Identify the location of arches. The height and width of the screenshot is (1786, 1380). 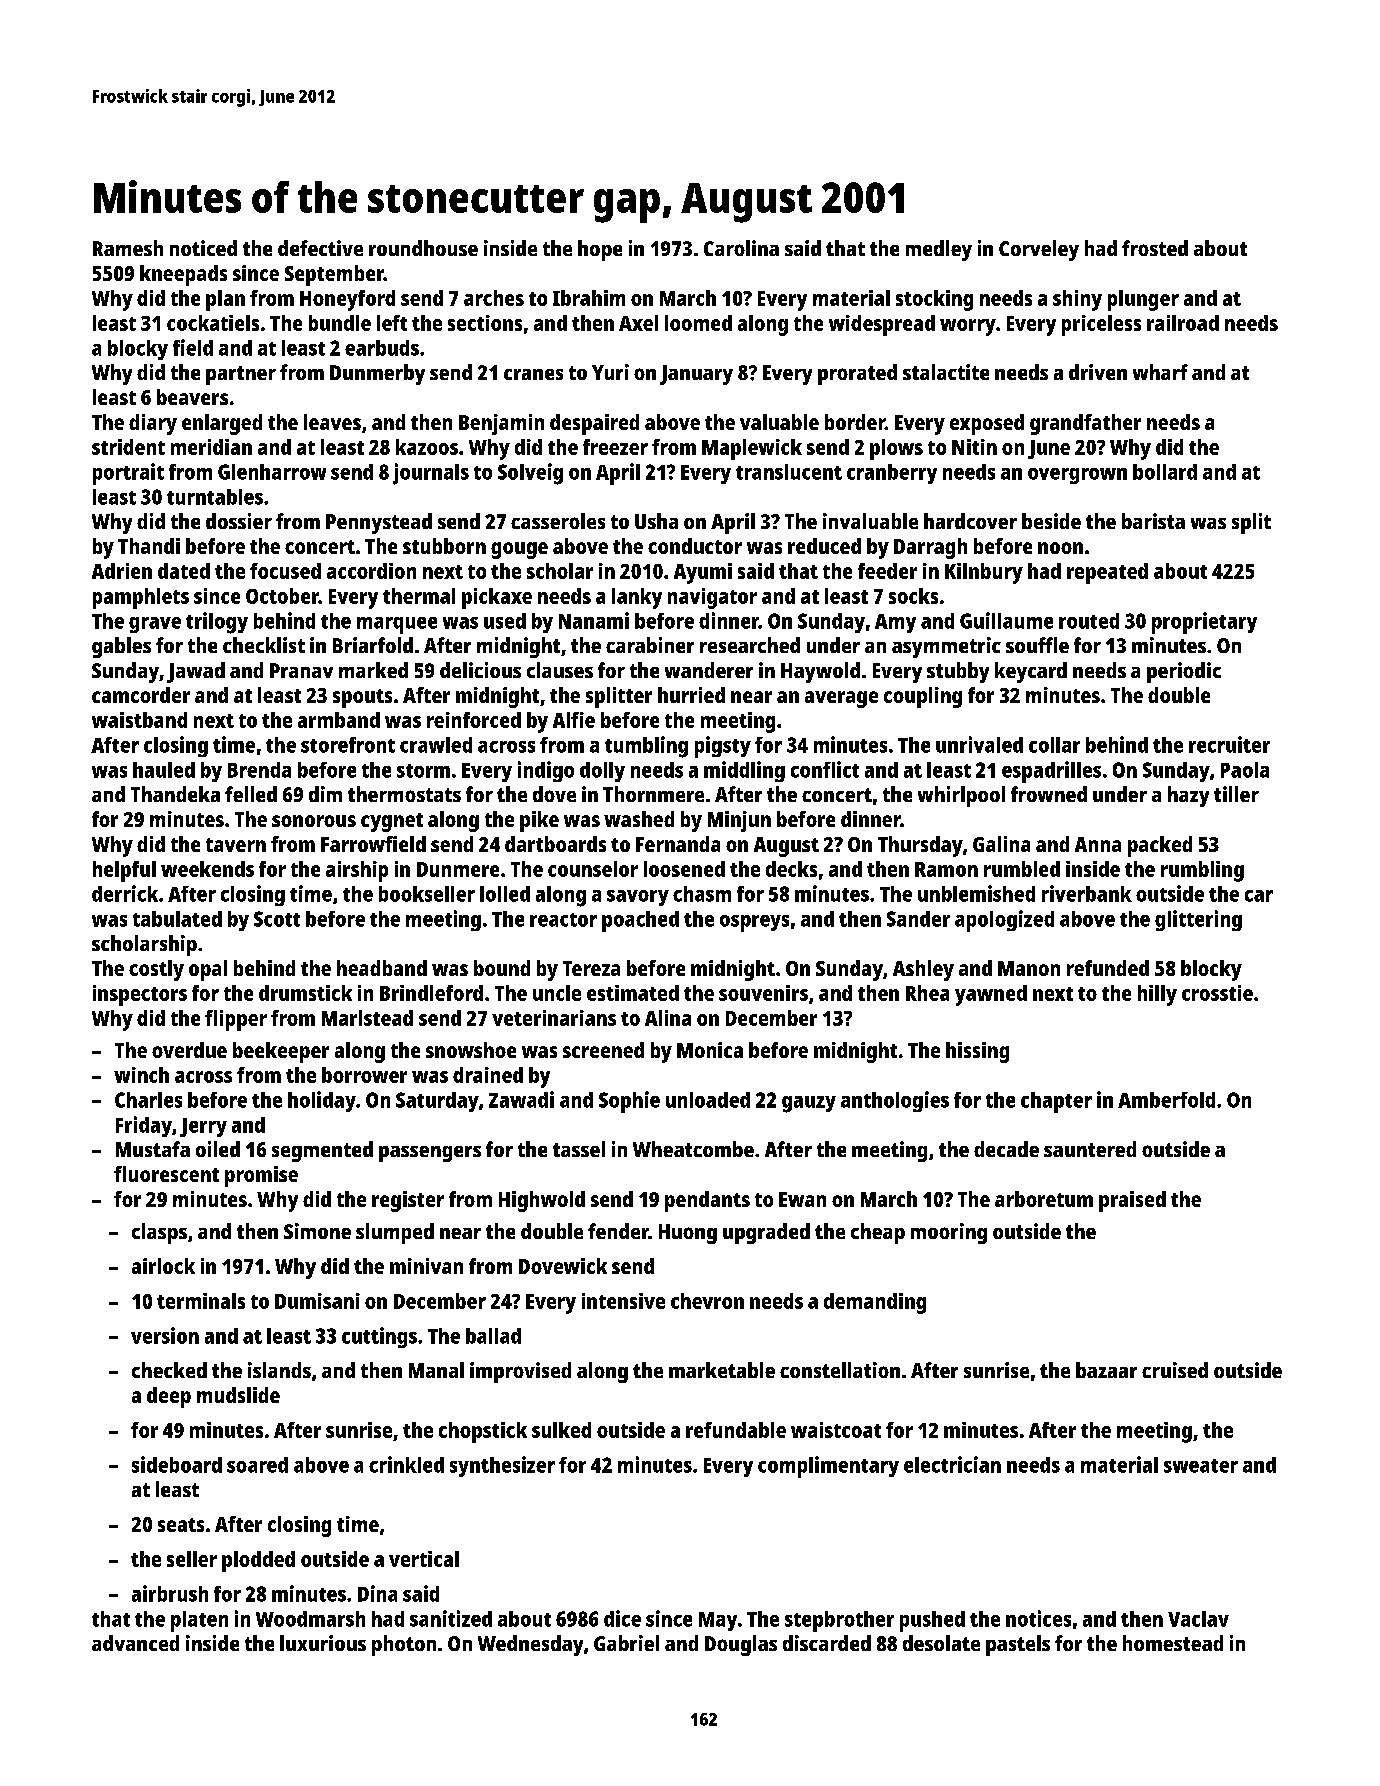
(494, 298).
